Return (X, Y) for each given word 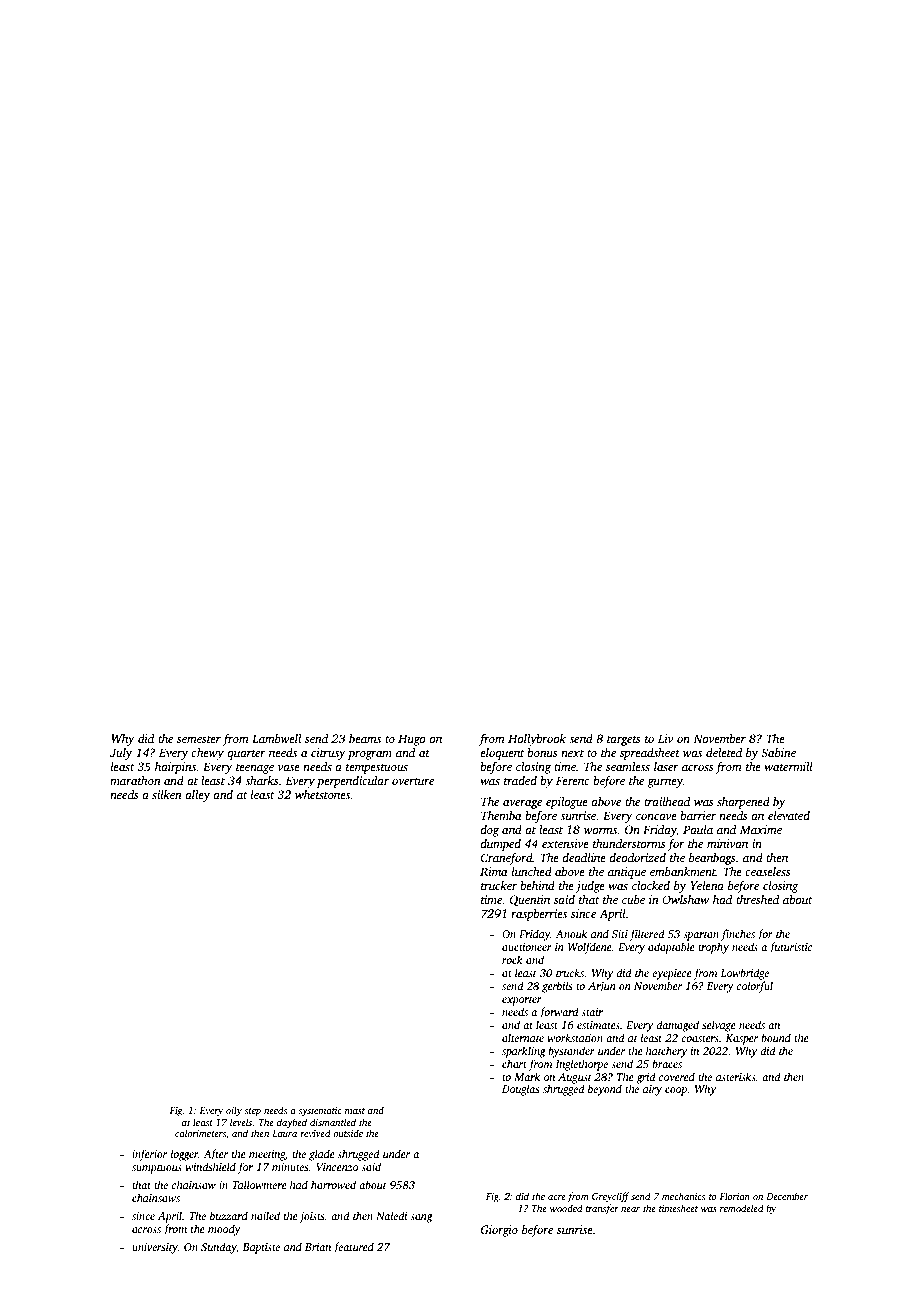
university (155, 1248)
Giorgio (499, 1231)
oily (234, 1111)
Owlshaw (685, 899)
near (630, 1209)
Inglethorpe (581, 1065)
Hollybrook (537, 740)
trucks (570, 972)
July (121, 754)
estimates (598, 1025)
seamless (628, 766)
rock (512, 959)
